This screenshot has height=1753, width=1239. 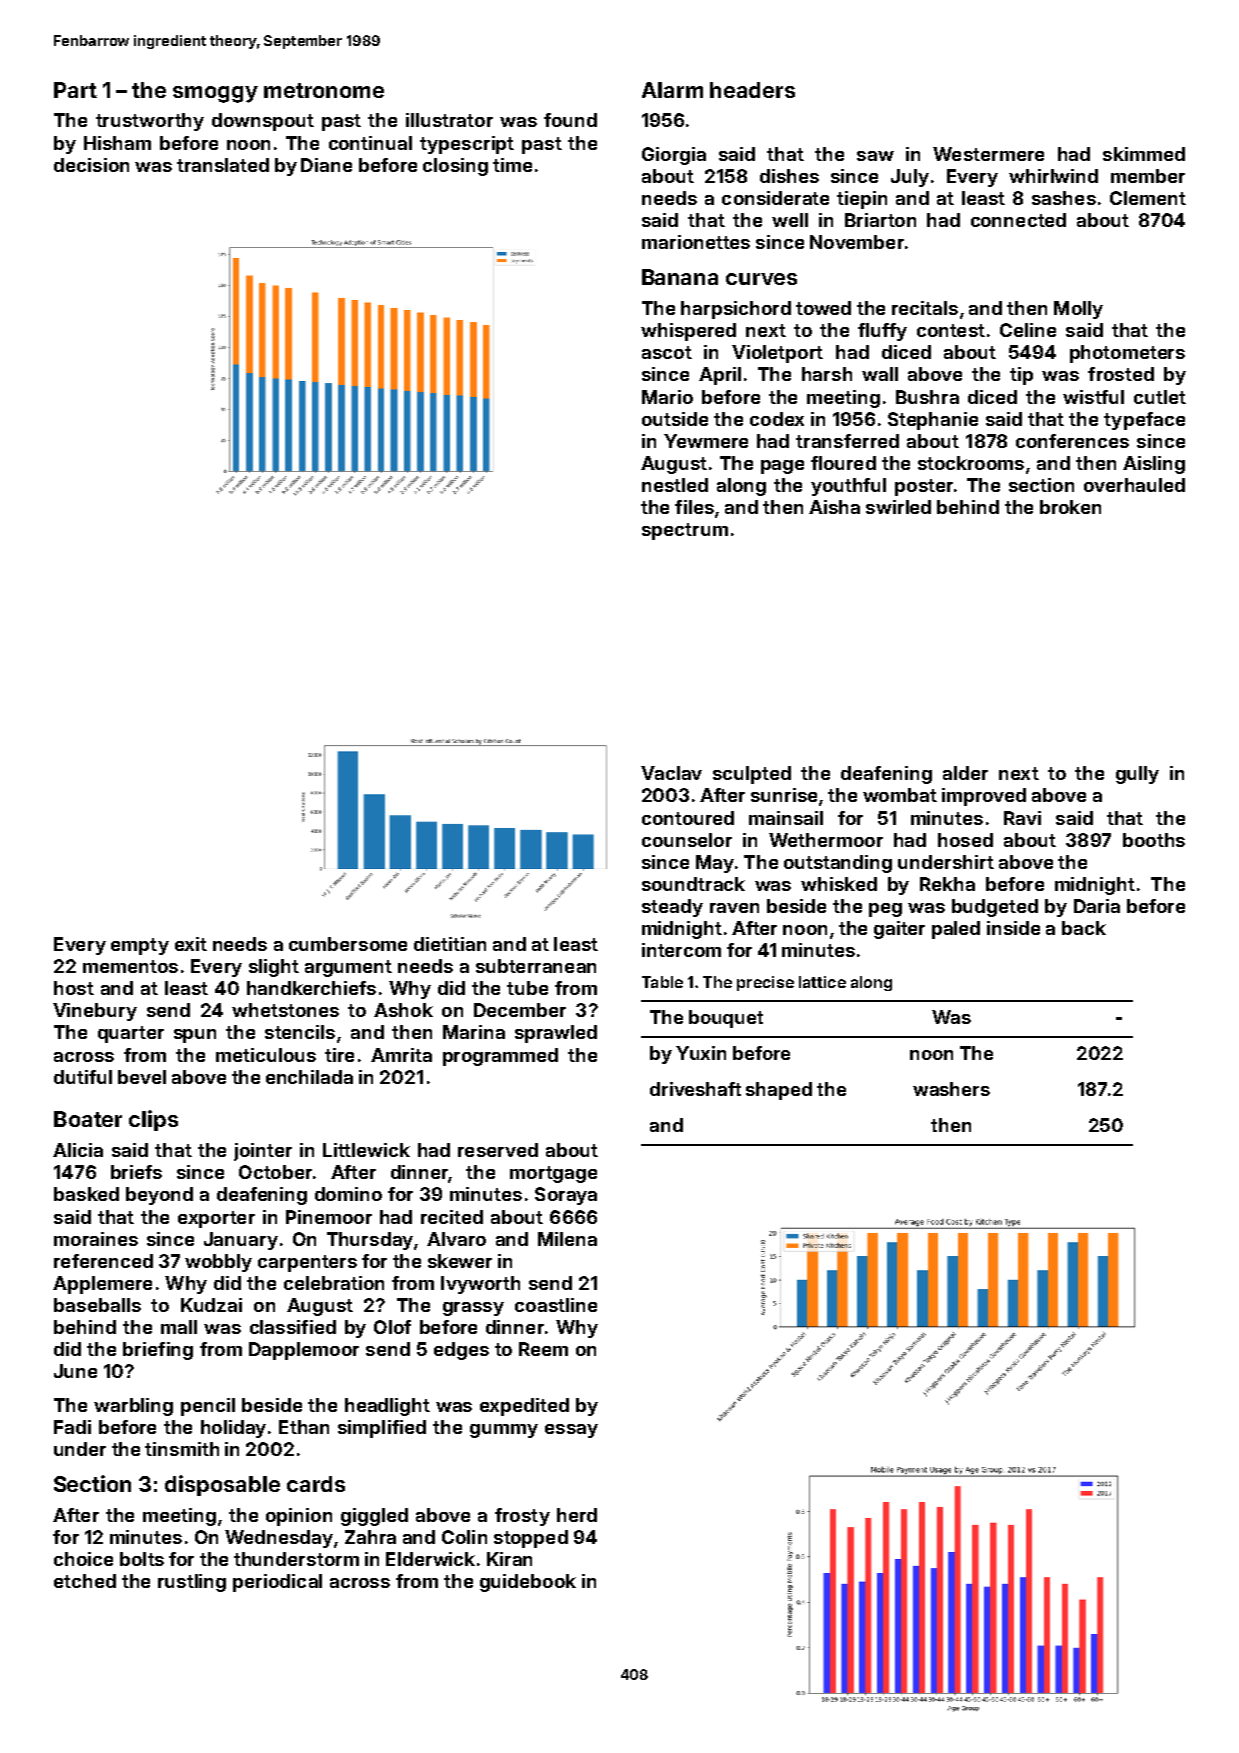 I want to click on precise, so click(x=765, y=983).
